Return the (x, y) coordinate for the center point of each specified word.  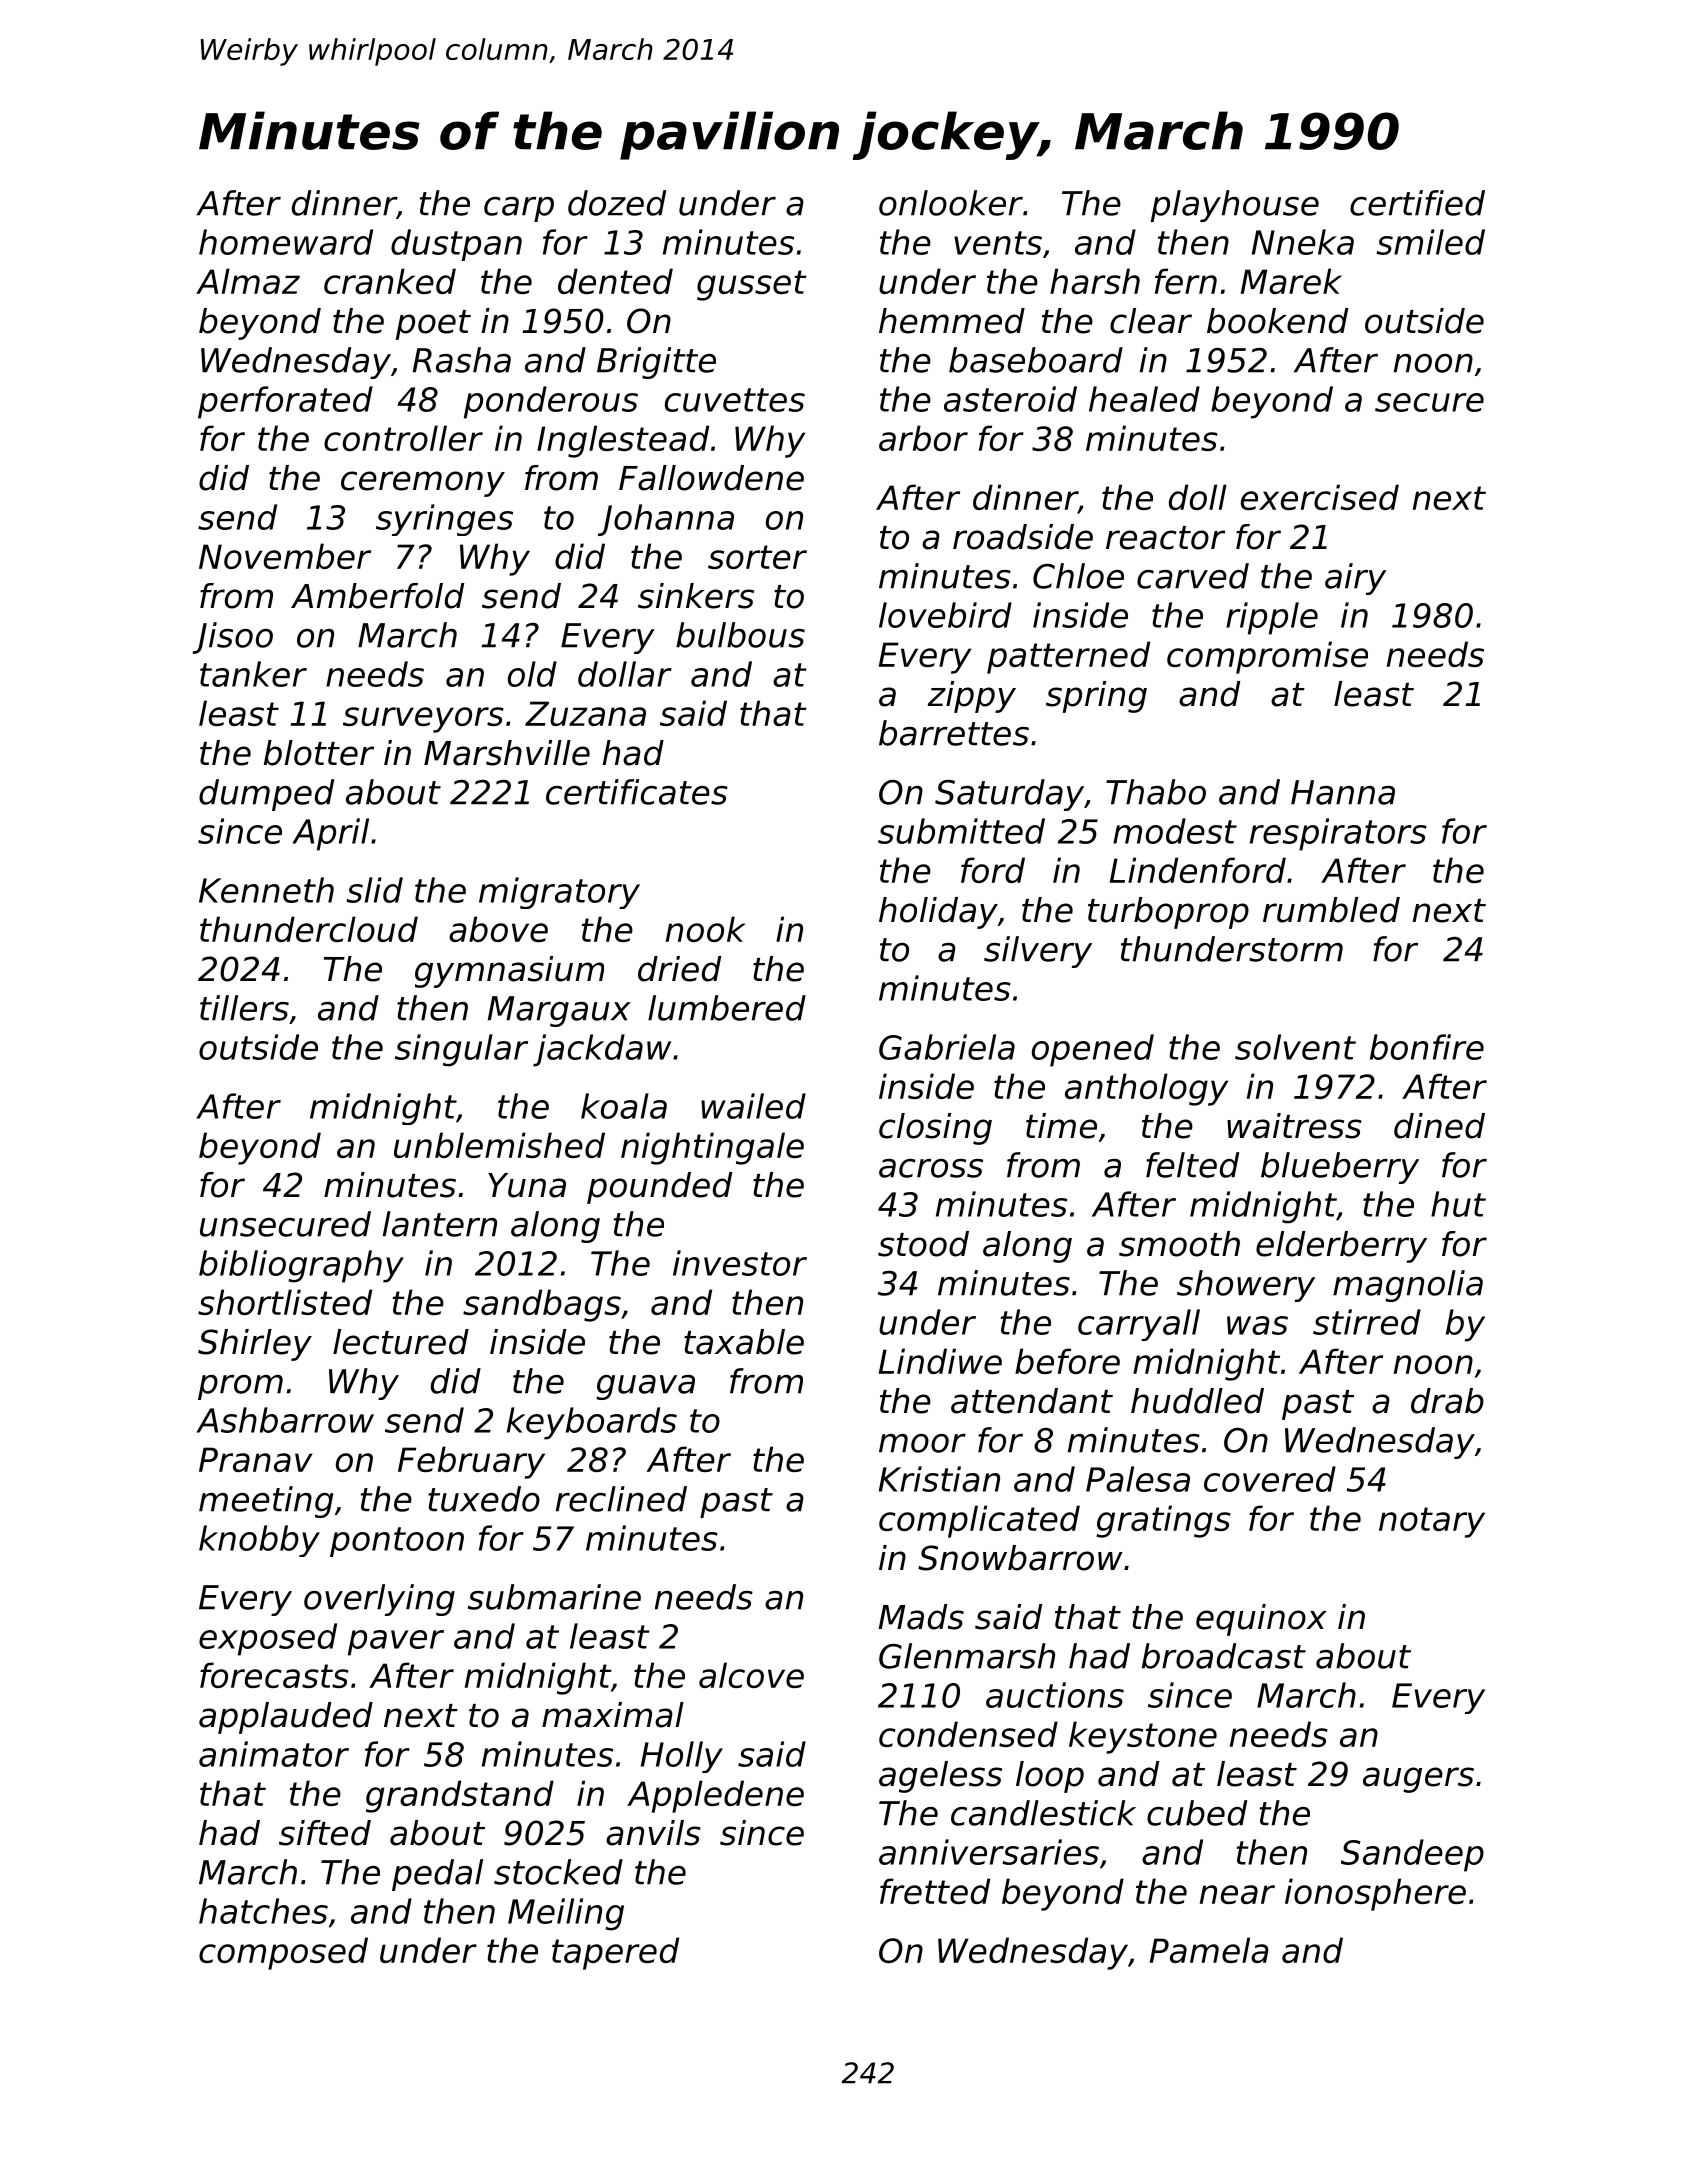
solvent (1295, 1047)
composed (283, 1953)
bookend (1277, 321)
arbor (923, 438)
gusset (752, 285)
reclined (621, 1499)
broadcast (1224, 1656)
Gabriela (947, 1047)
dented (615, 281)
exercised (1320, 497)
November (285, 556)
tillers (244, 1008)
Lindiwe (940, 1361)
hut (1458, 1204)
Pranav (255, 1459)
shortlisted (285, 1302)
